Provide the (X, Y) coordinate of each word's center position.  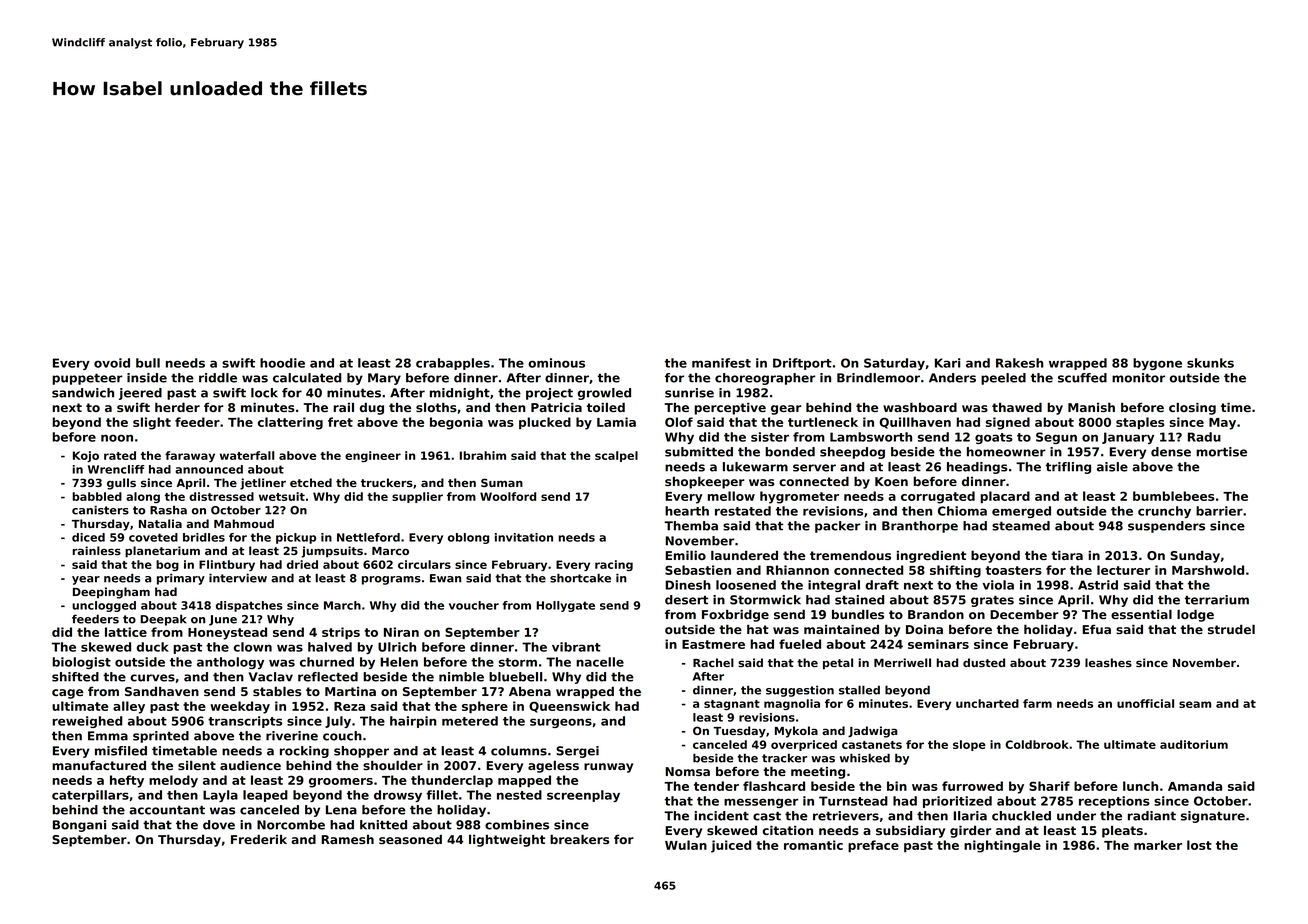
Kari (947, 363)
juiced (731, 846)
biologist (81, 663)
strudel (1231, 629)
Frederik (259, 839)
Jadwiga (873, 732)
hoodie (282, 363)
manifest (721, 363)
